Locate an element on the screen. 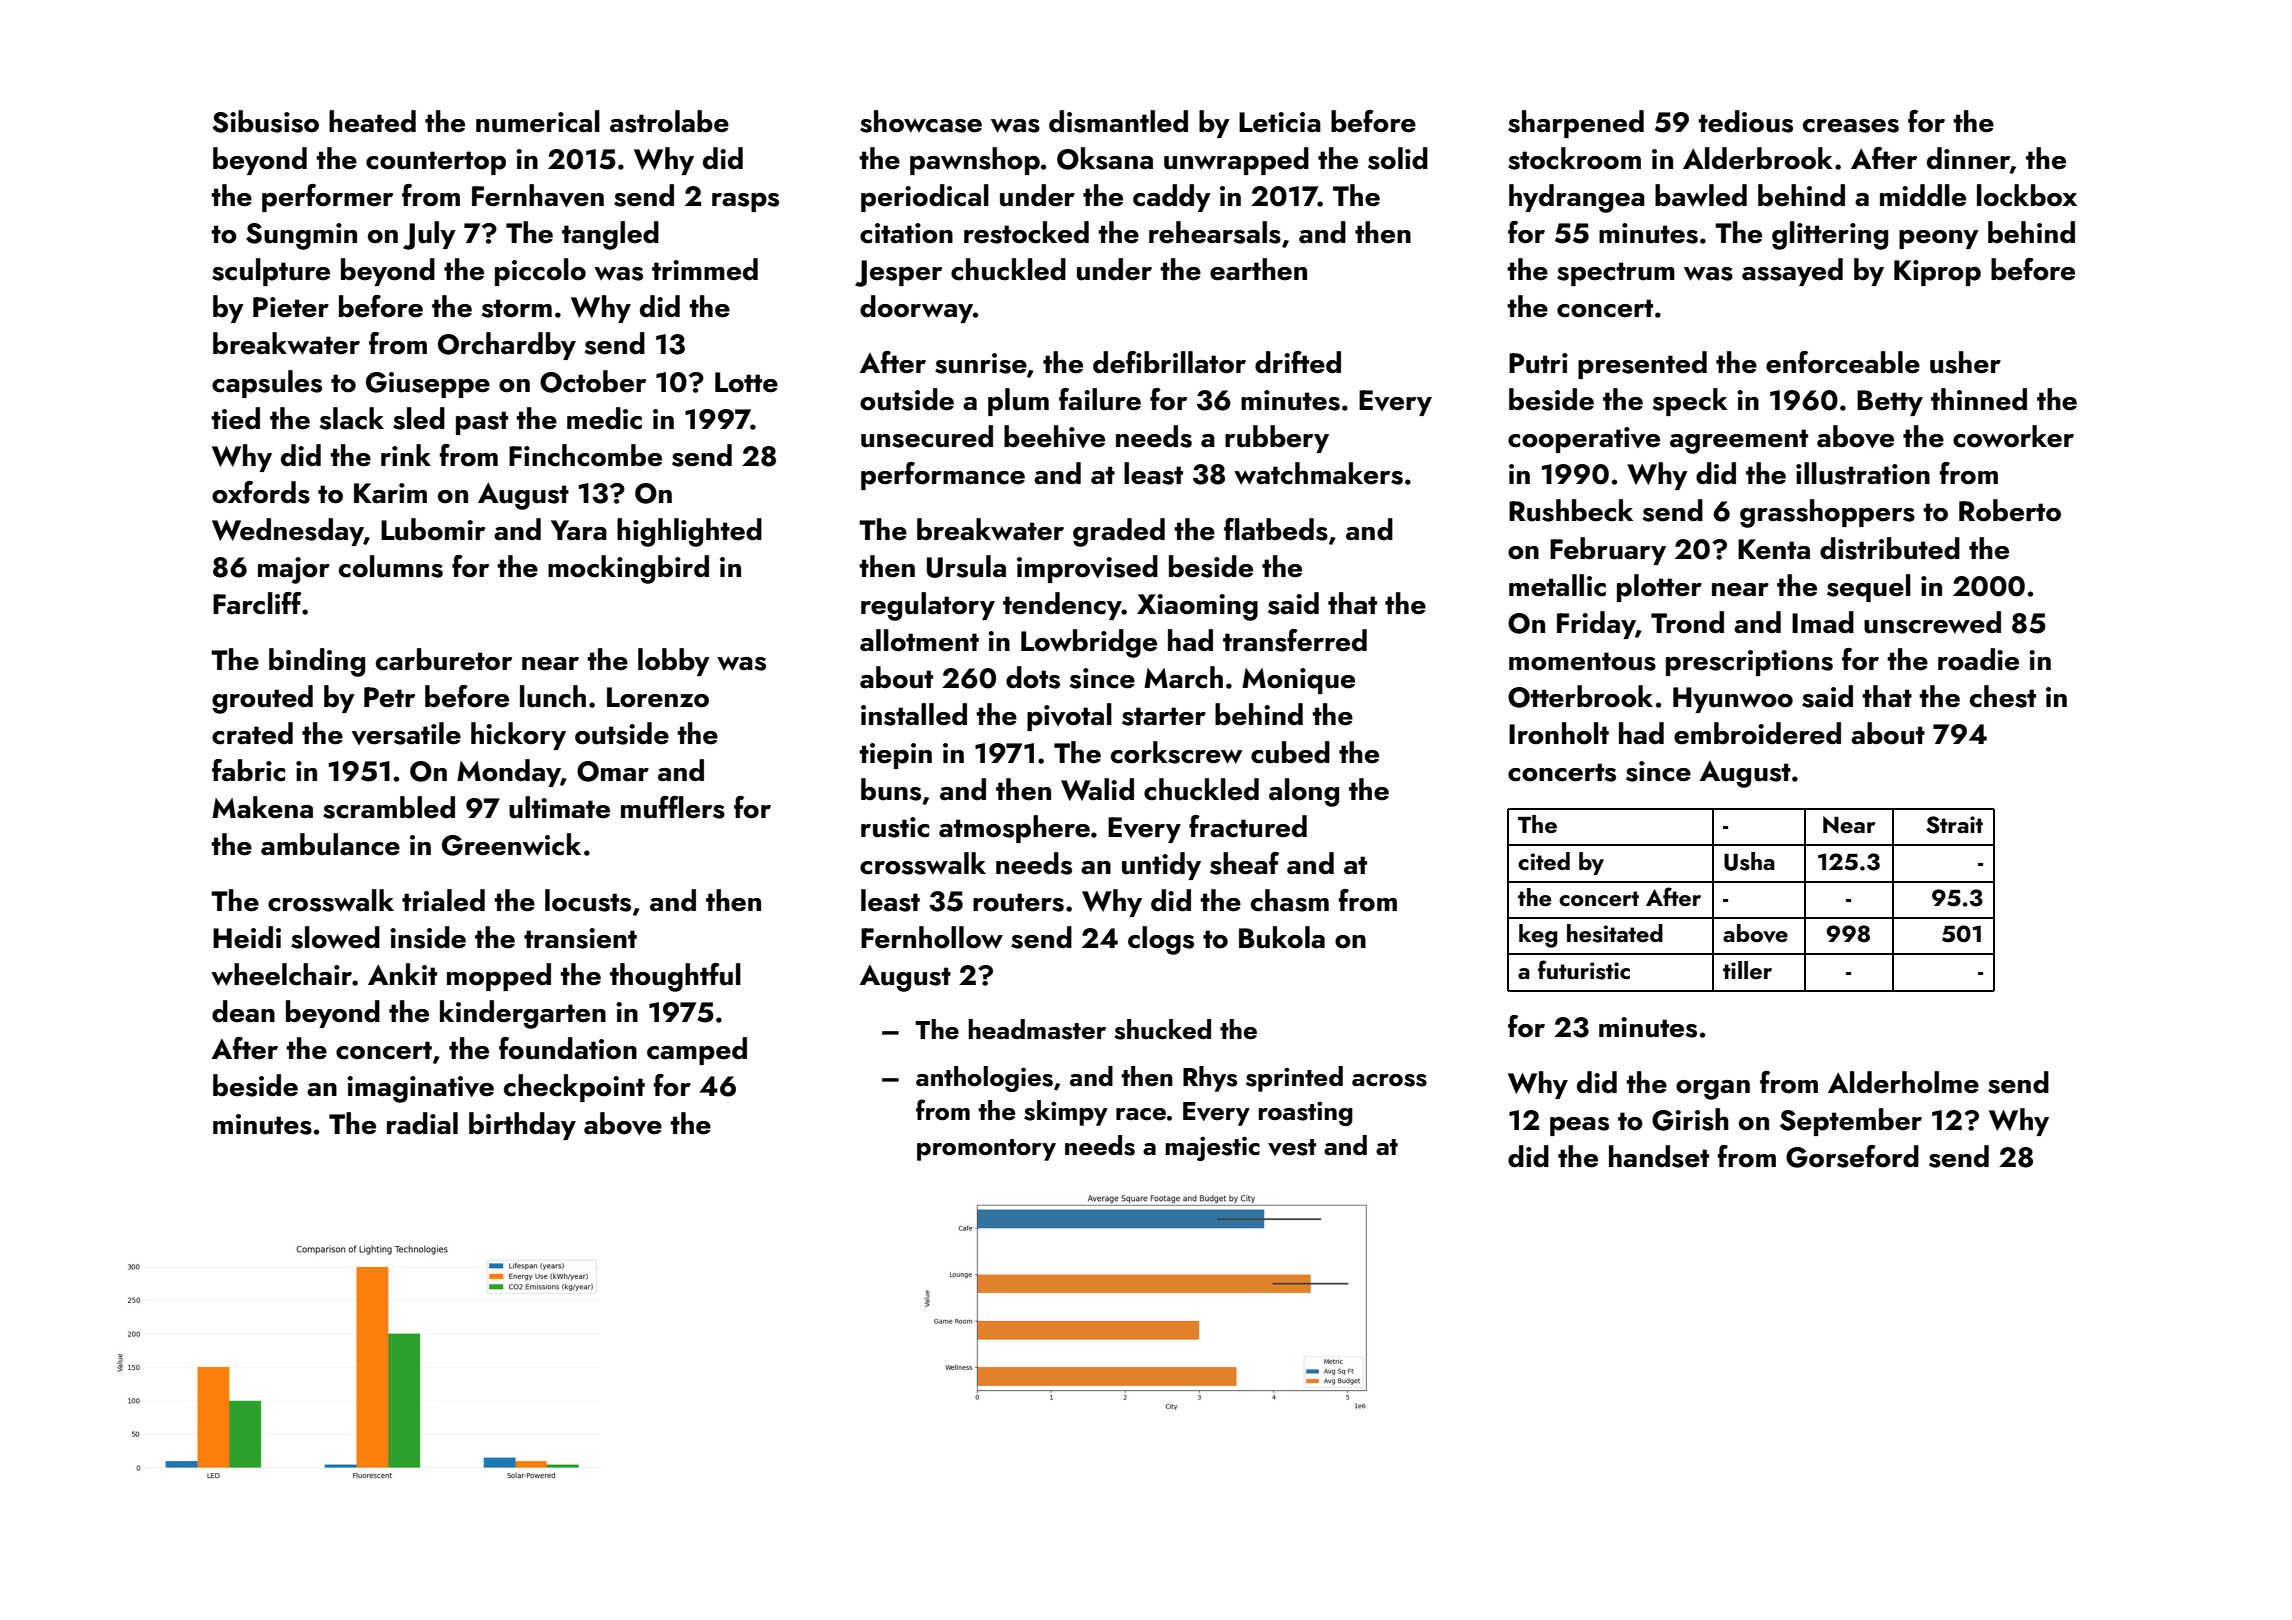 The image size is (2292, 1620). pawnshop is located at coordinates (975, 161).
